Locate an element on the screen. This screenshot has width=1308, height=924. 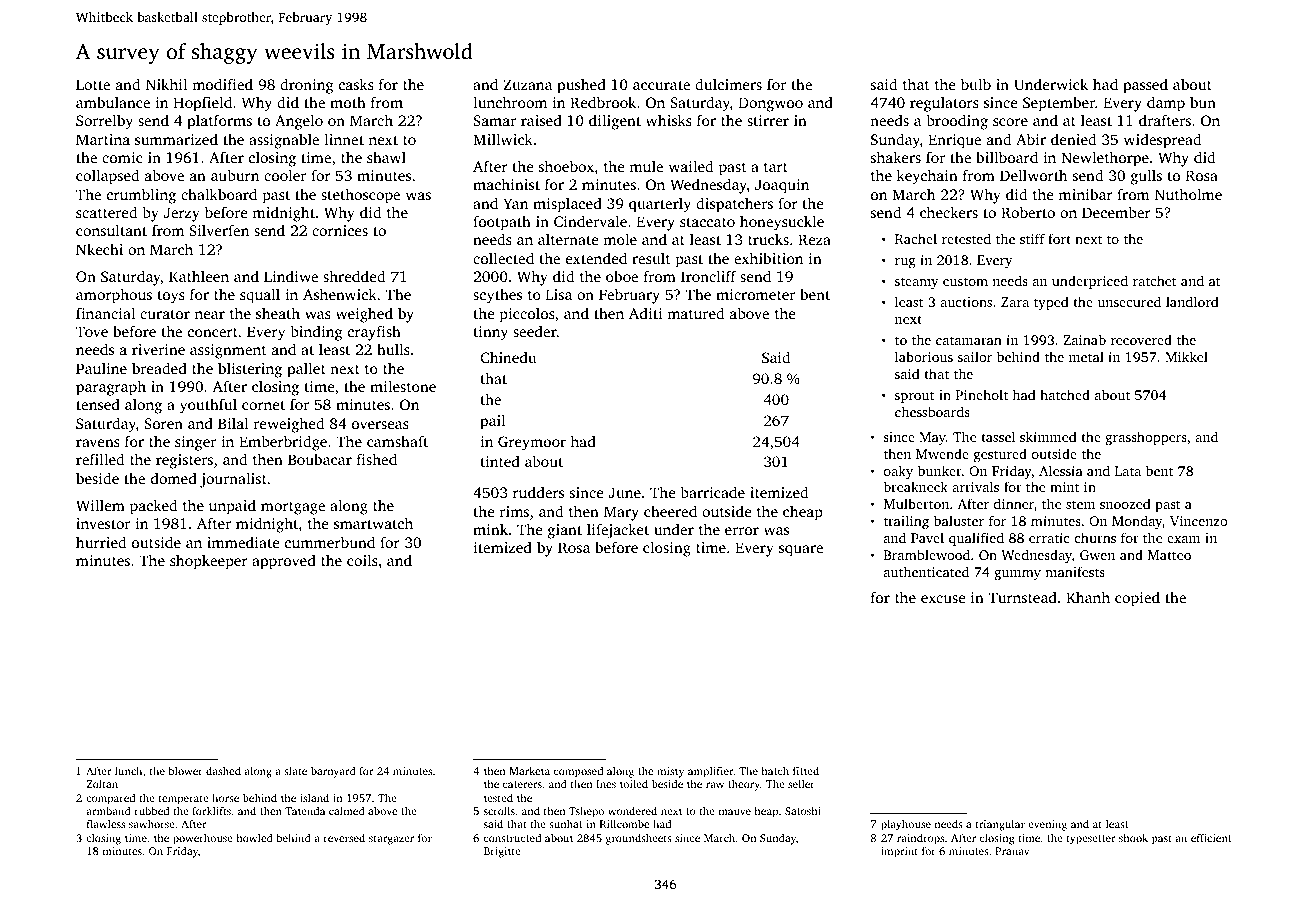
raised is located at coordinates (541, 120).
